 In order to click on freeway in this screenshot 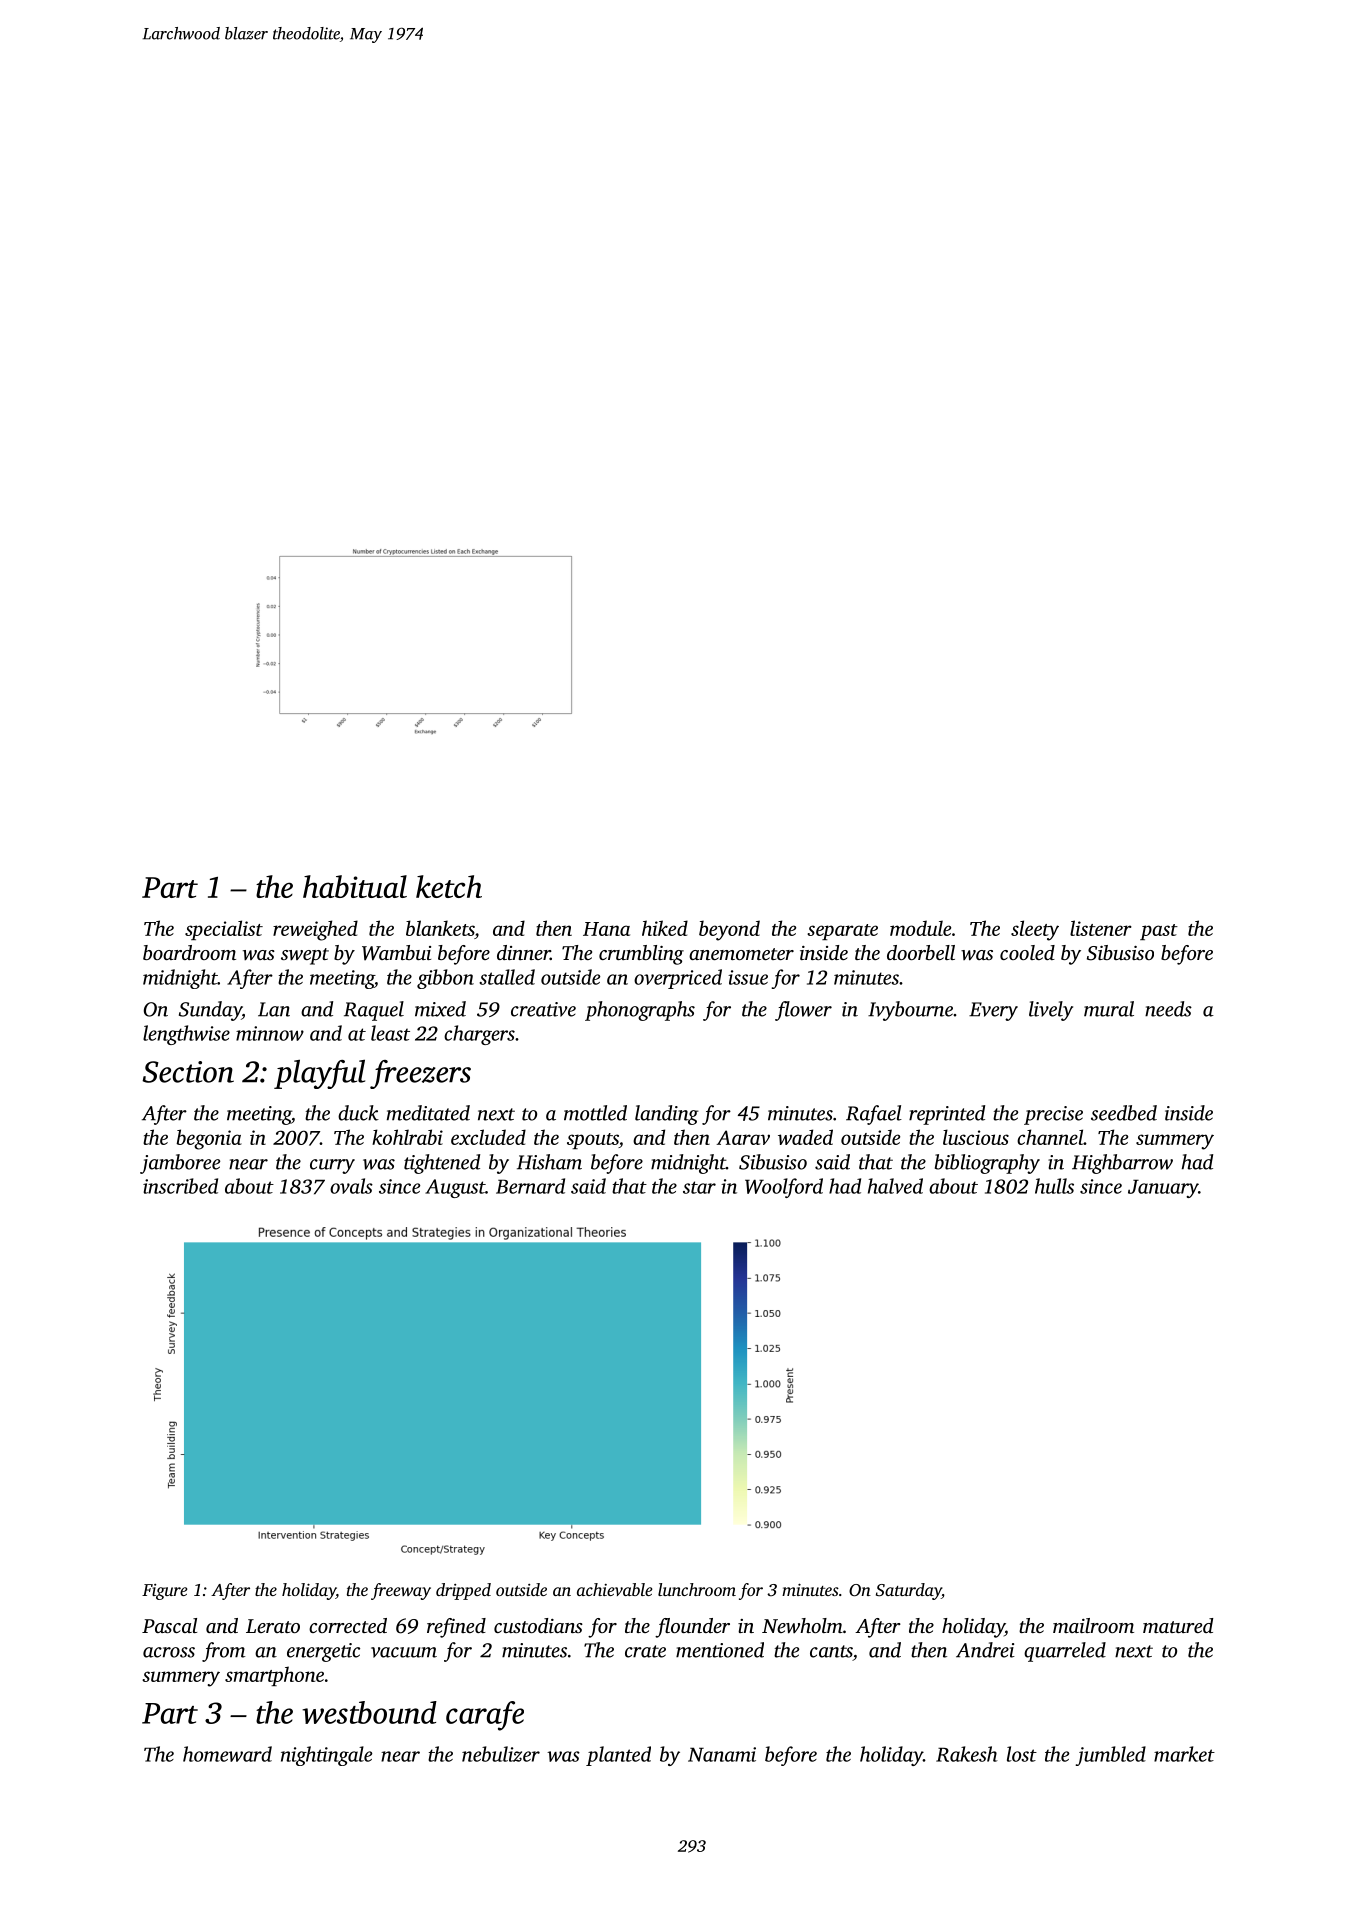, I will do `click(401, 1591)`.
